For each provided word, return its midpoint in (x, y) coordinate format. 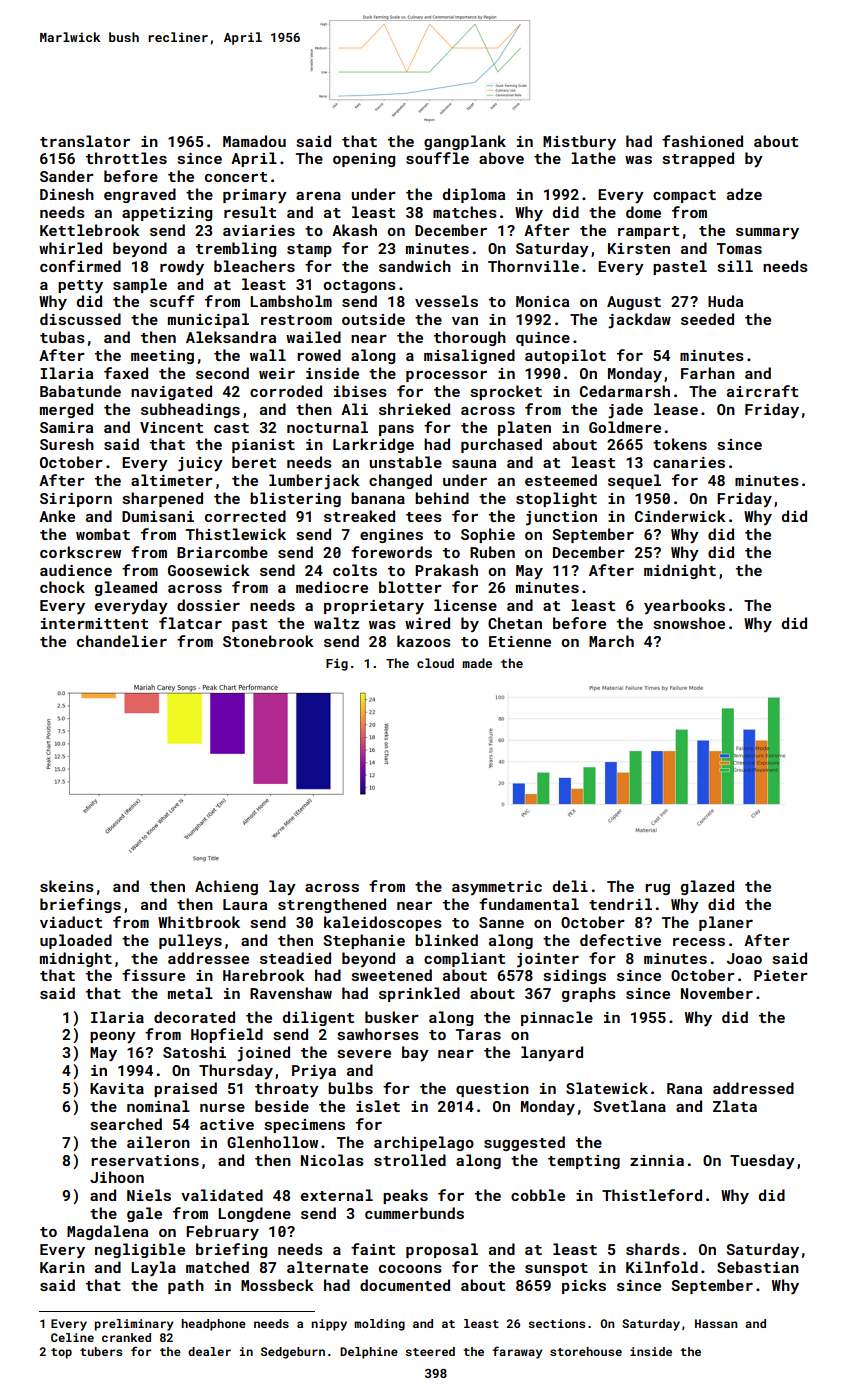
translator (85, 141)
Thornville (533, 266)
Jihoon (117, 1177)
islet (378, 1106)
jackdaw (639, 321)
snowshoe (689, 623)
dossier (208, 605)
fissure (153, 975)
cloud (435, 663)
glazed (707, 887)
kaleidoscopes (383, 923)
